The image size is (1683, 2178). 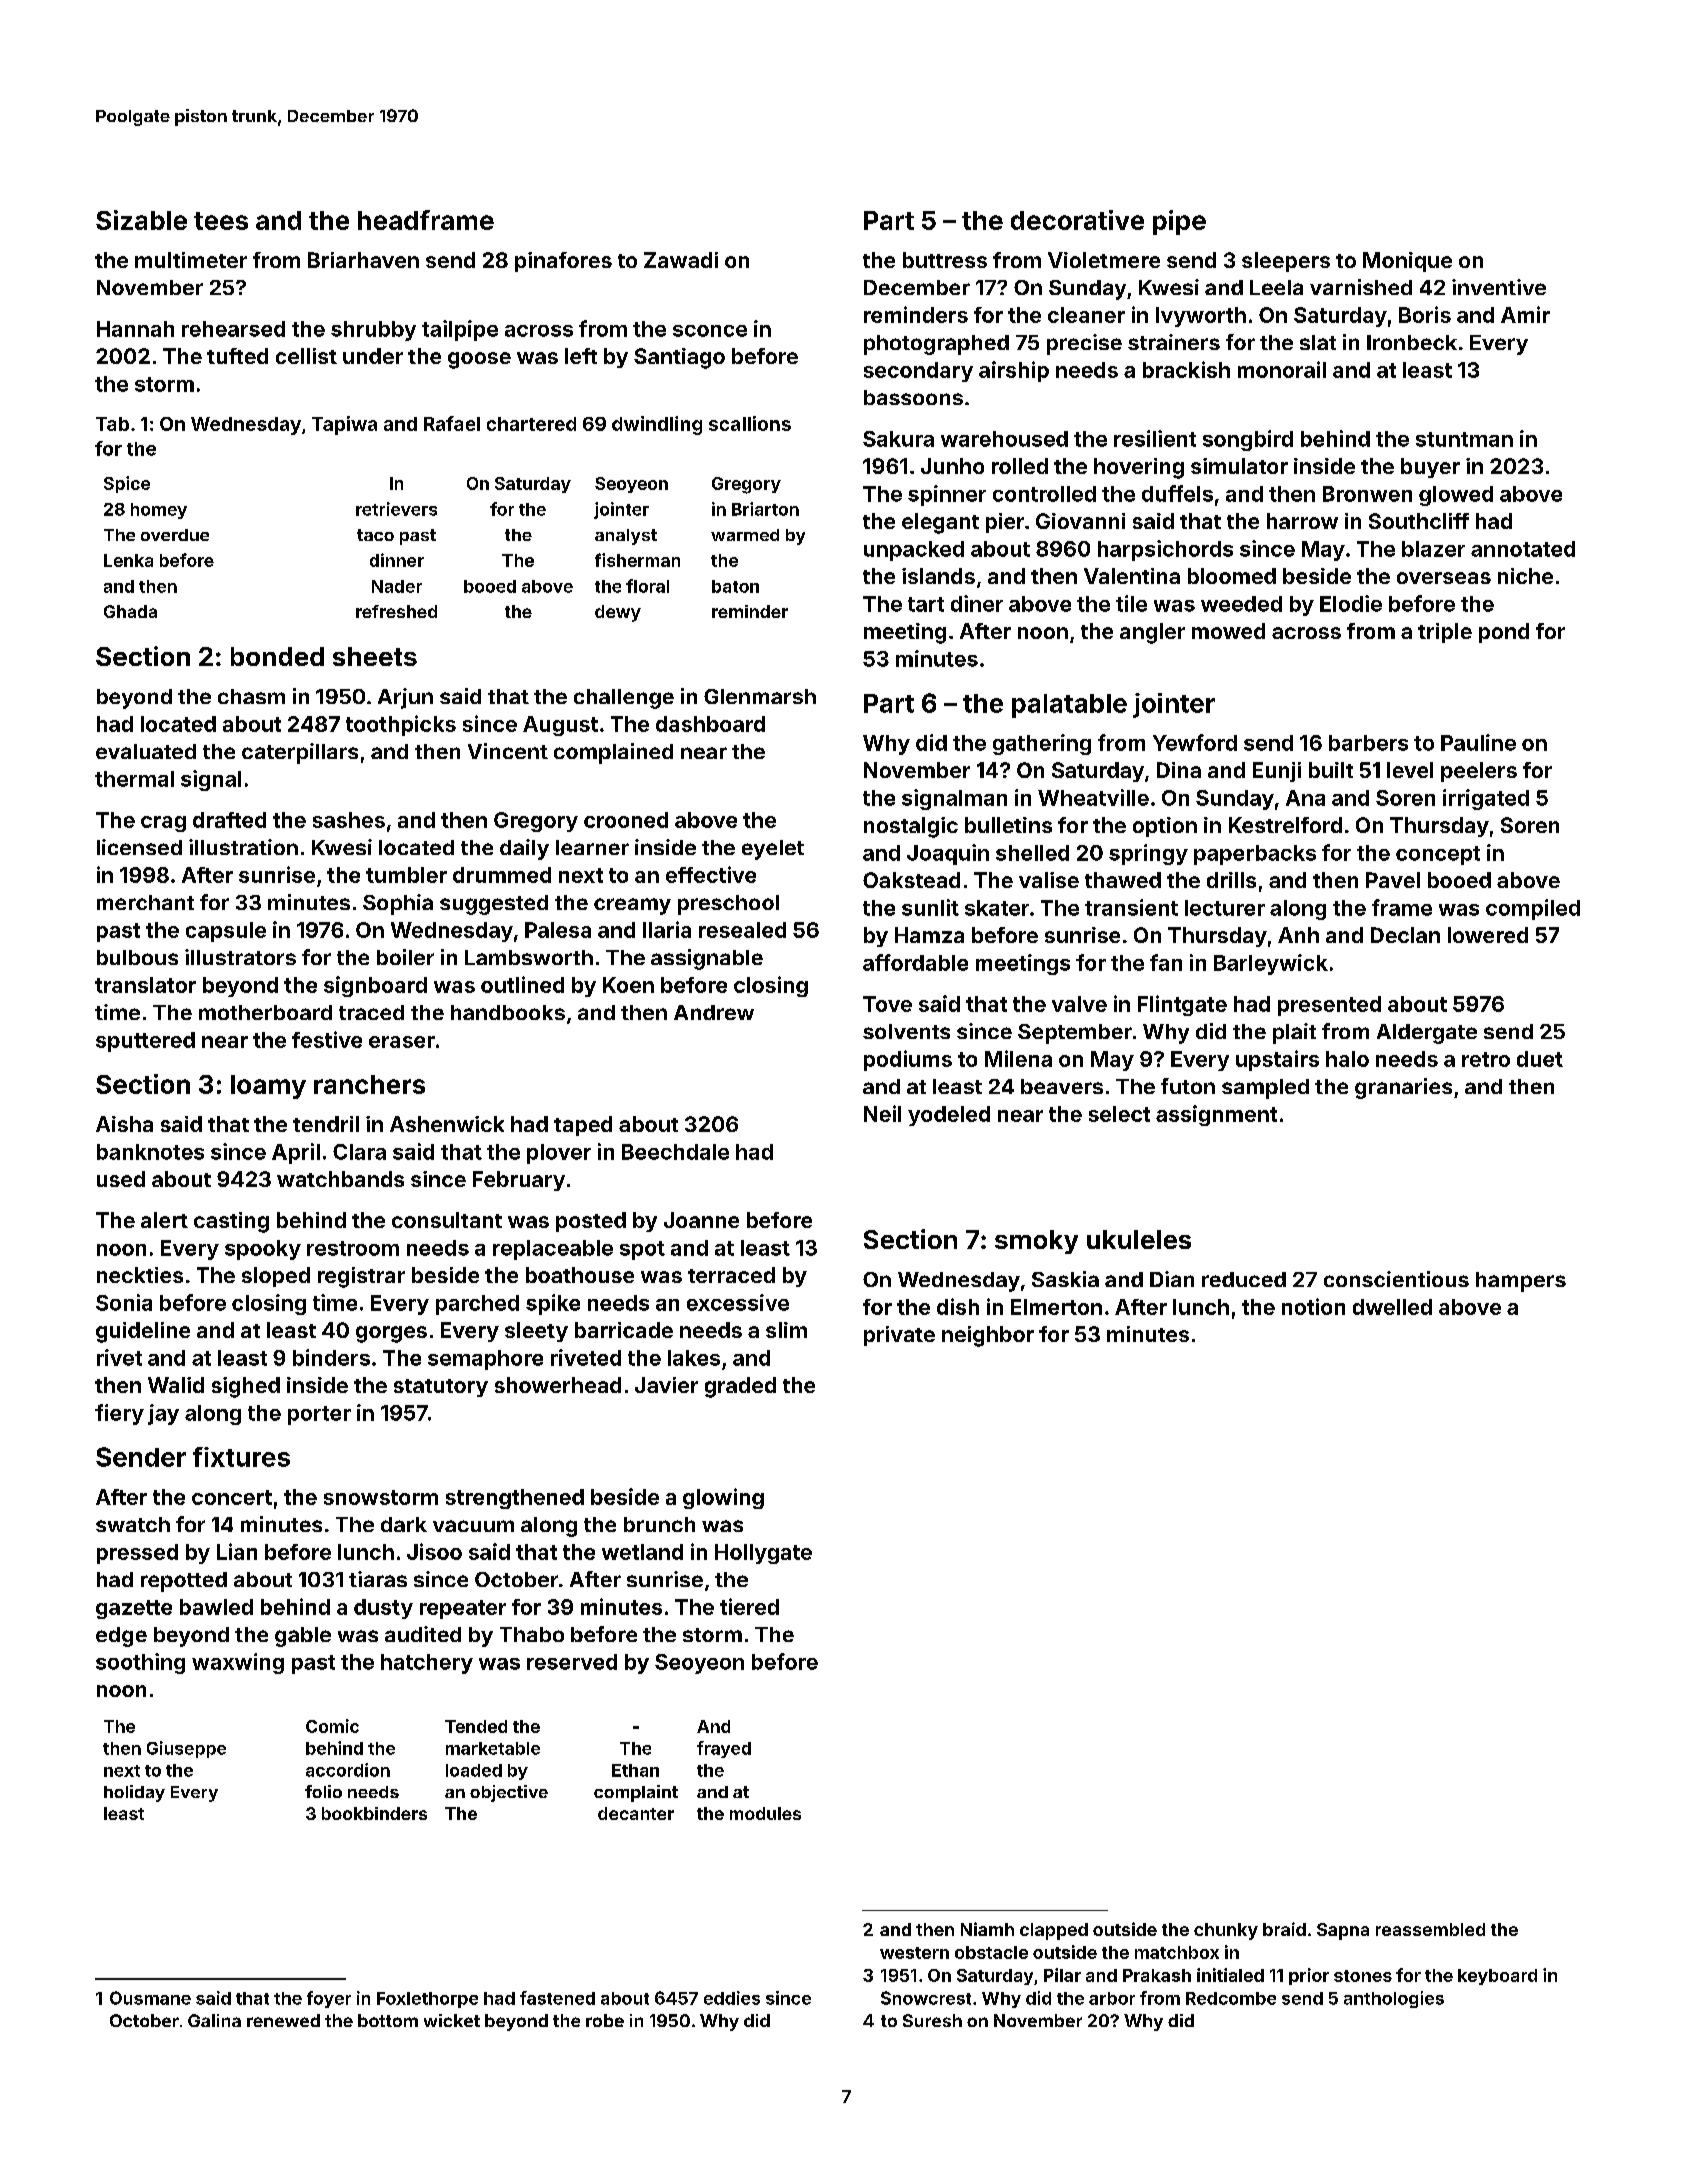 What do you see at coordinates (214, 2020) in the screenshot?
I see `Galina` at bounding box center [214, 2020].
